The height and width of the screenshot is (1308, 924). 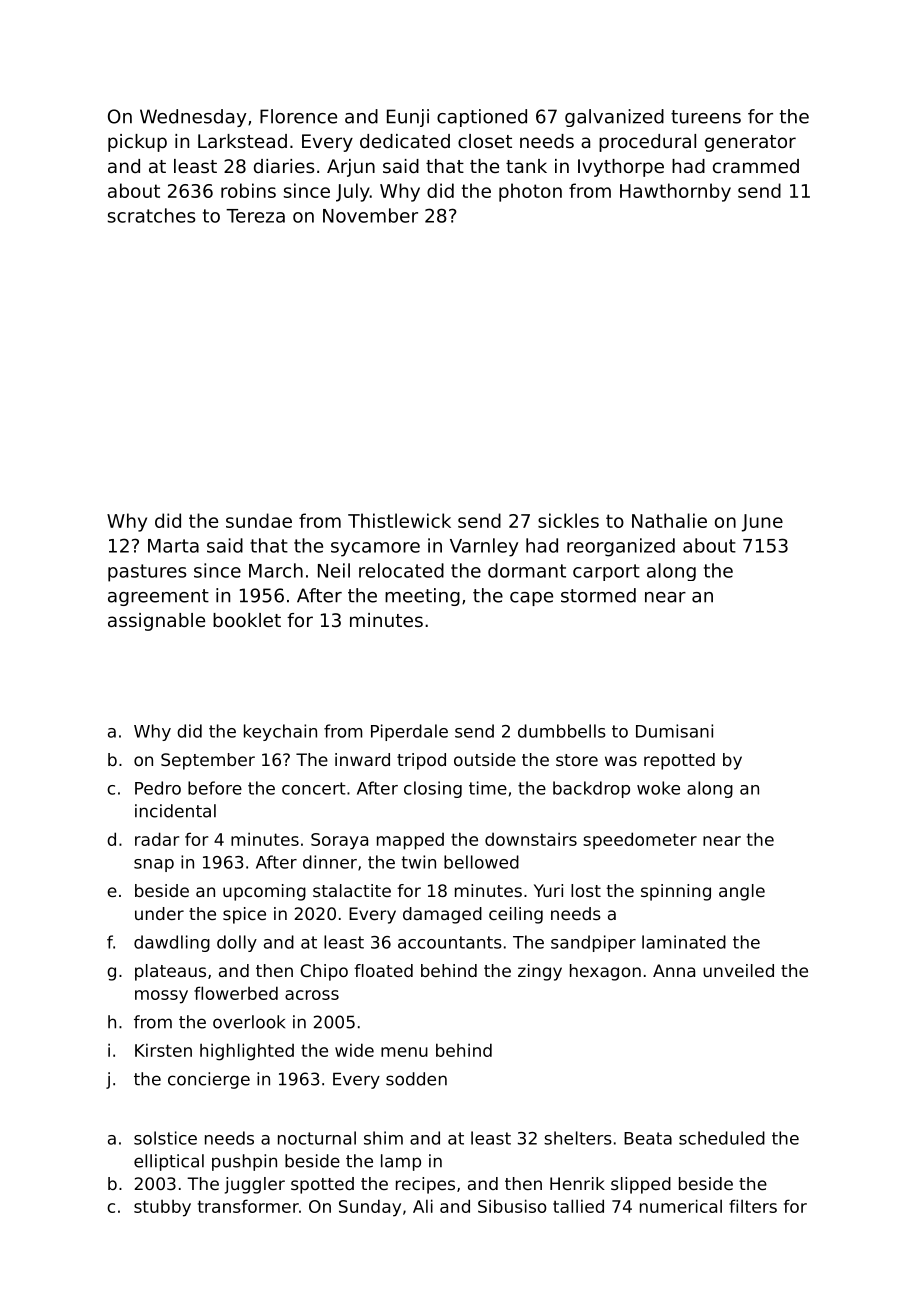 What do you see at coordinates (679, 761) in the screenshot?
I see `repotted` at bounding box center [679, 761].
